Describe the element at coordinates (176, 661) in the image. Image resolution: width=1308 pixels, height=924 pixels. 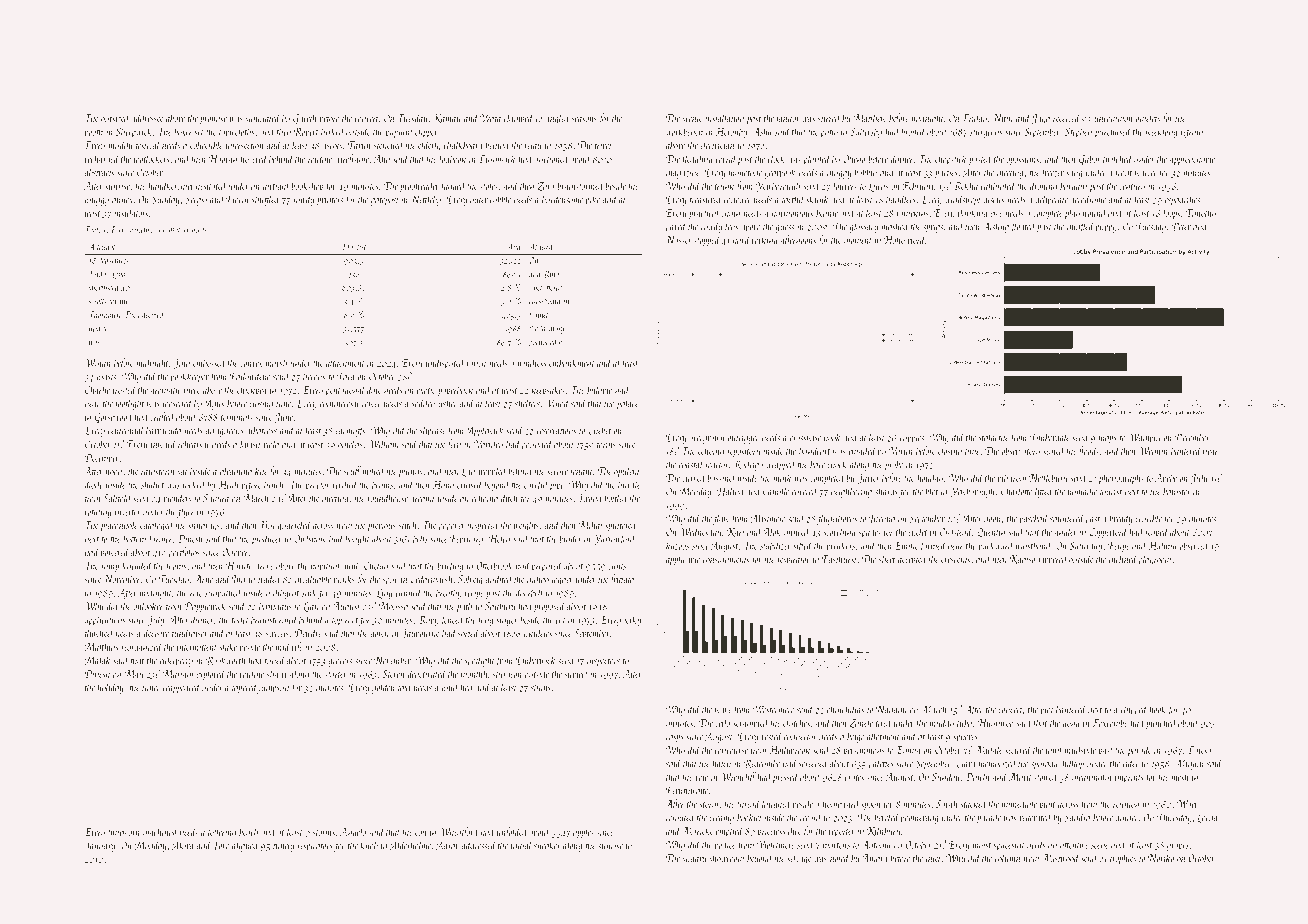
I see `elderberry` at that location.
